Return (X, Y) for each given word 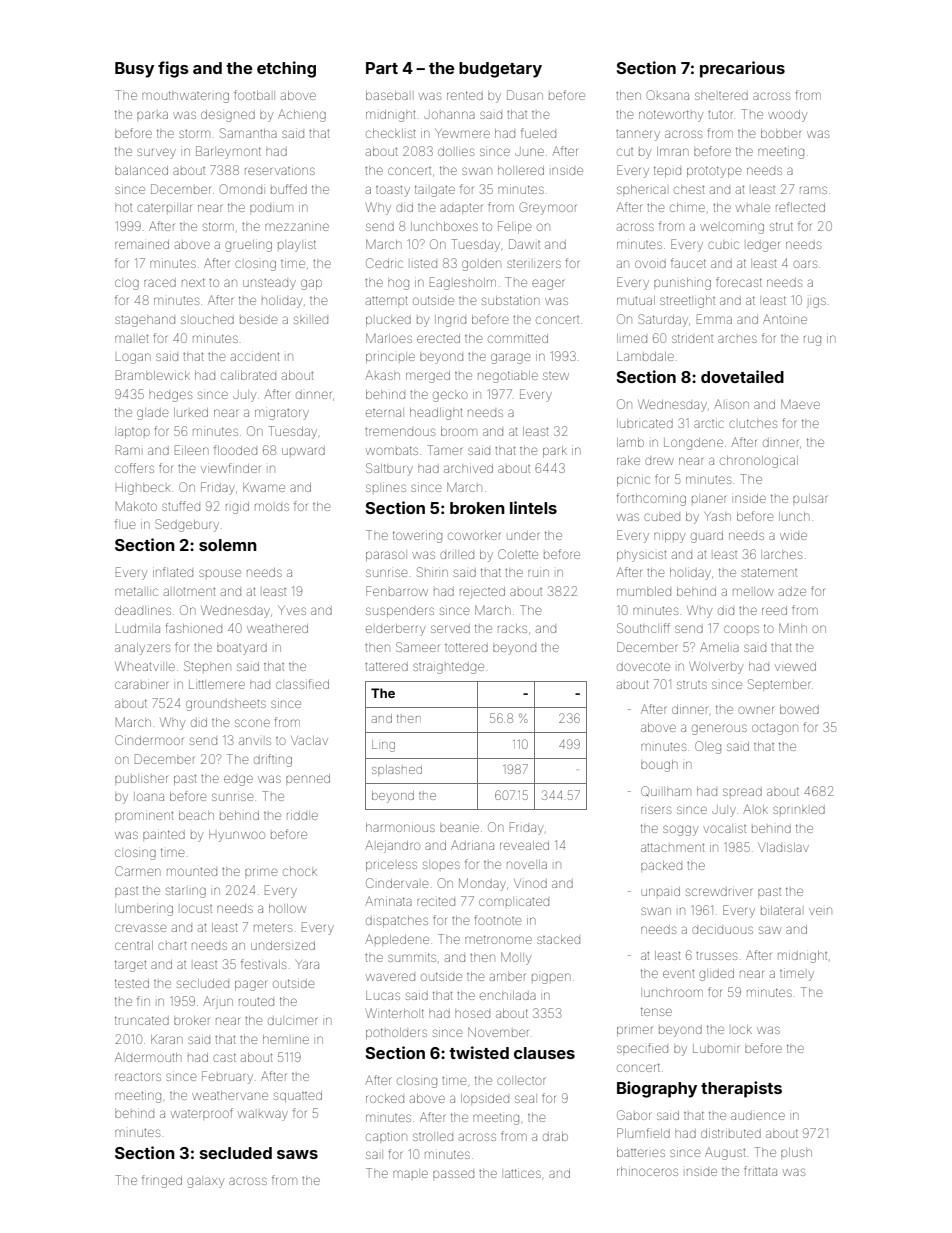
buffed (289, 189)
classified (302, 684)
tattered (386, 666)
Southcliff (643, 628)
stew (556, 376)
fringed (162, 1181)
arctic (709, 424)
